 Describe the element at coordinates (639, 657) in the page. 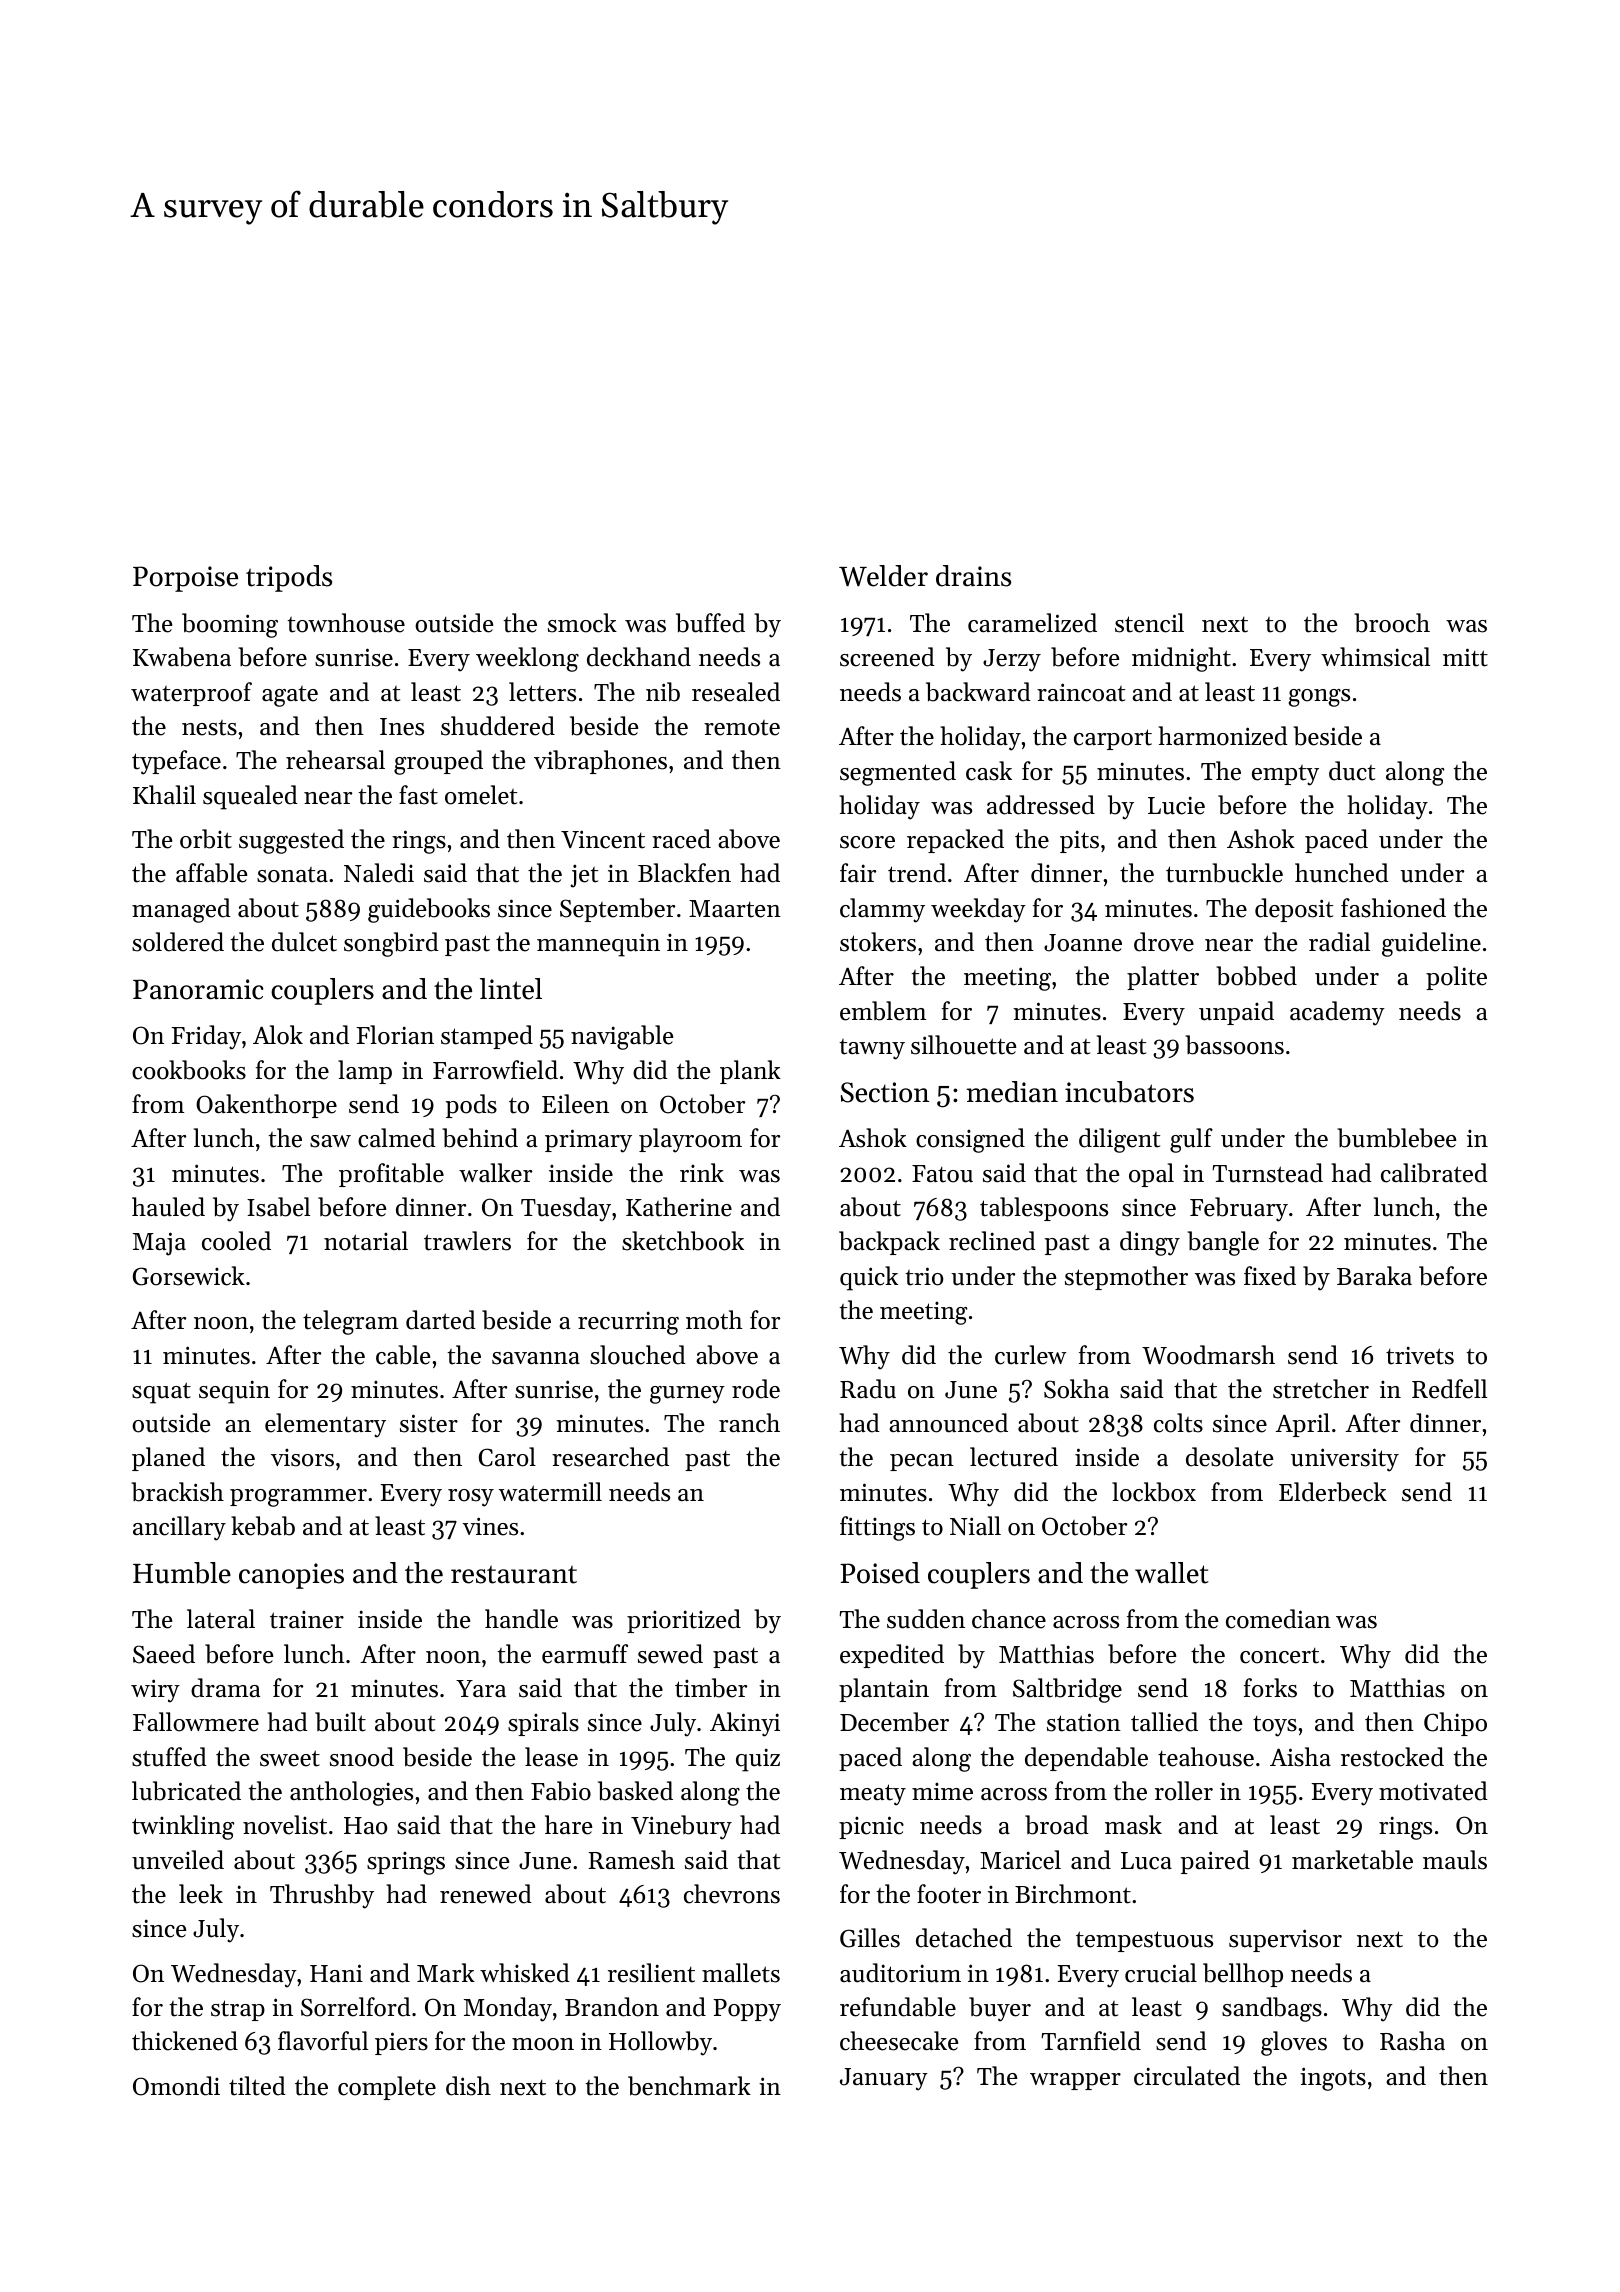

I see `deckhand` at that location.
